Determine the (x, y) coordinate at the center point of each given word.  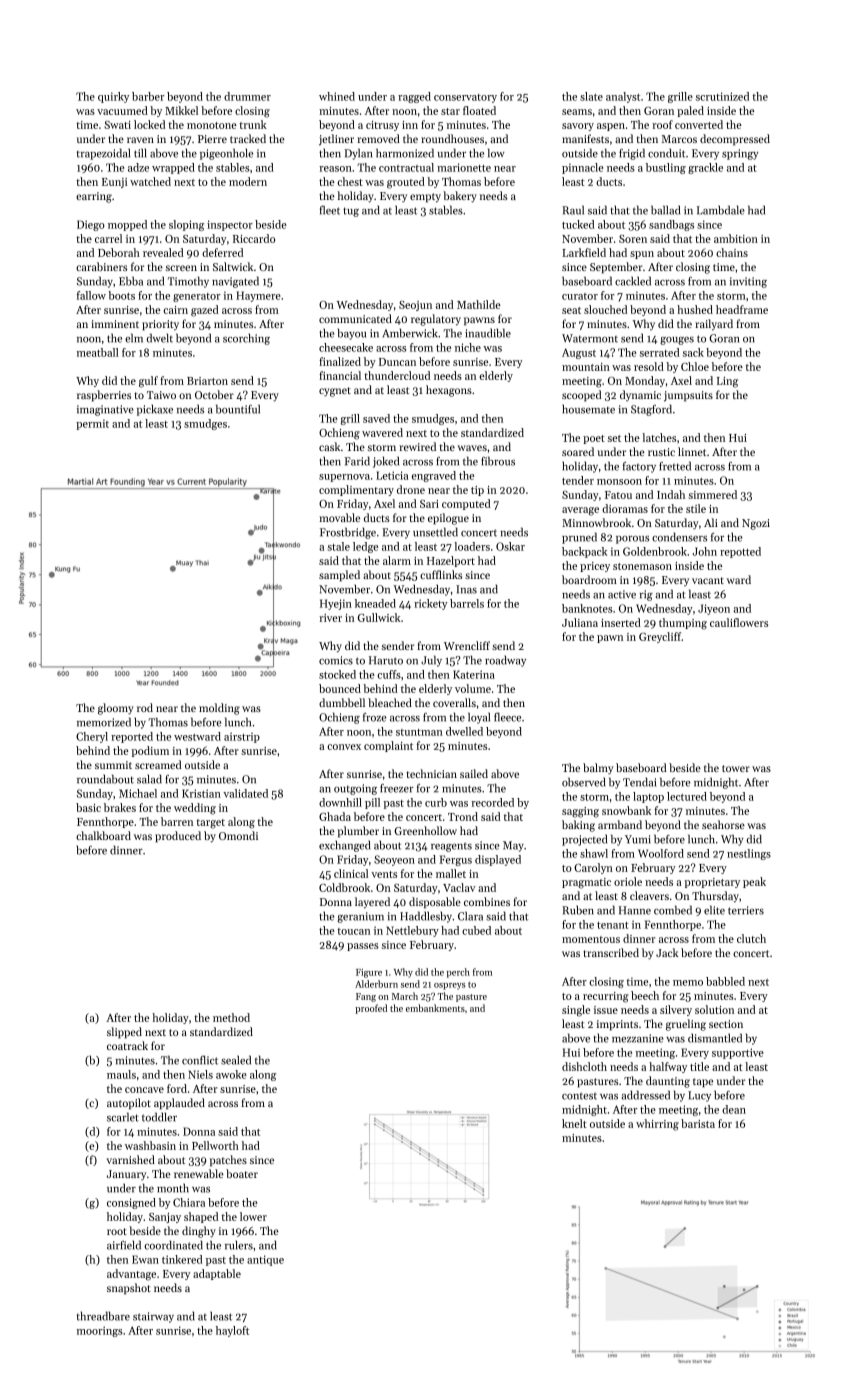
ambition (736, 238)
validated (245, 793)
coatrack (127, 1045)
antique (265, 1260)
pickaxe (155, 410)
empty (425, 198)
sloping (186, 225)
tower (736, 768)
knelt (574, 1123)
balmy (598, 769)
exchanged (345, 846)
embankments (435, 1008)
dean (734, 1109)
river (330, 618)
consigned (131, 1203)
